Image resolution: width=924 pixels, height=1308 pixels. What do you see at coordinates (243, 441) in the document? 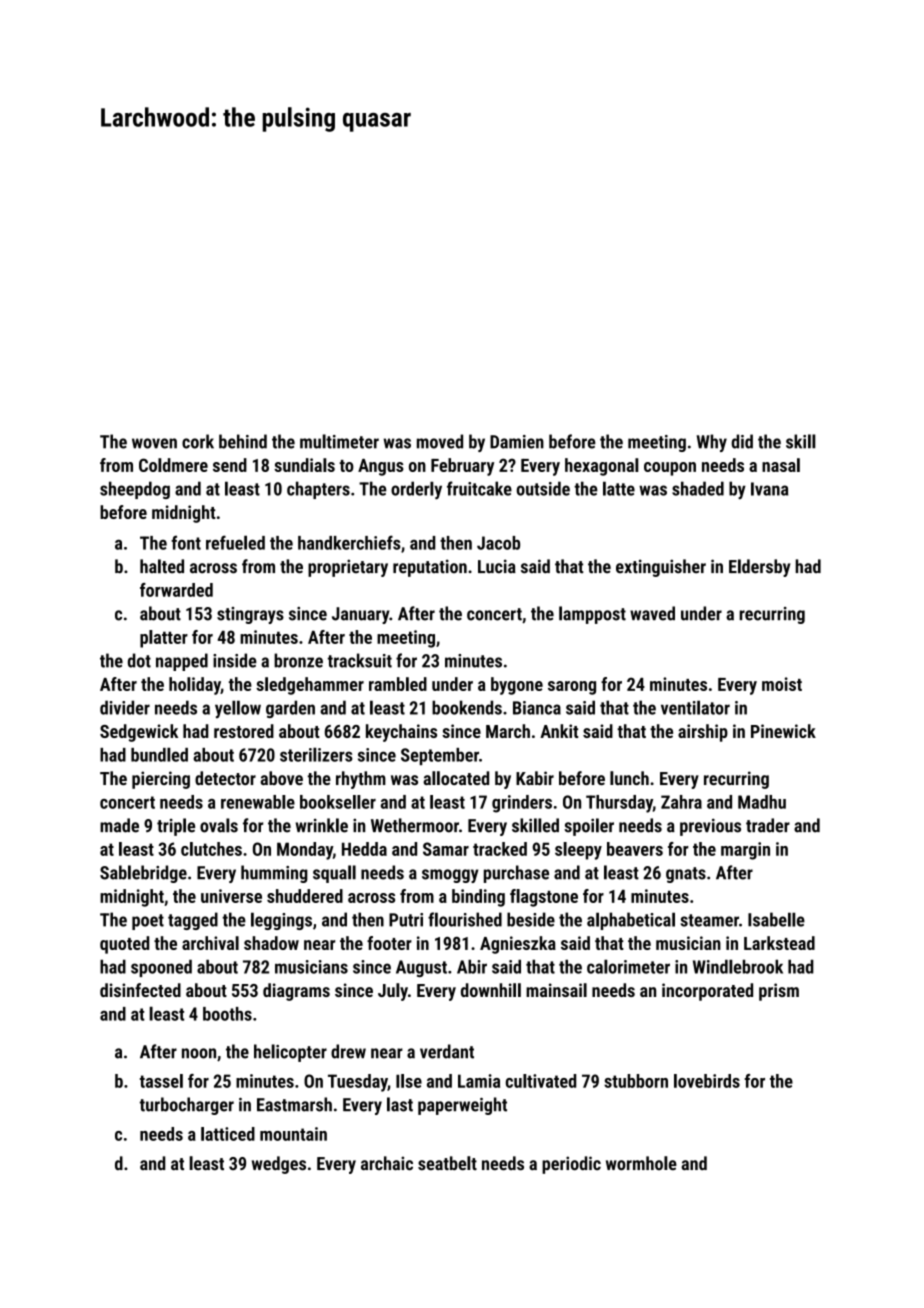
I see `behind` at bounding box center [243, 441].
